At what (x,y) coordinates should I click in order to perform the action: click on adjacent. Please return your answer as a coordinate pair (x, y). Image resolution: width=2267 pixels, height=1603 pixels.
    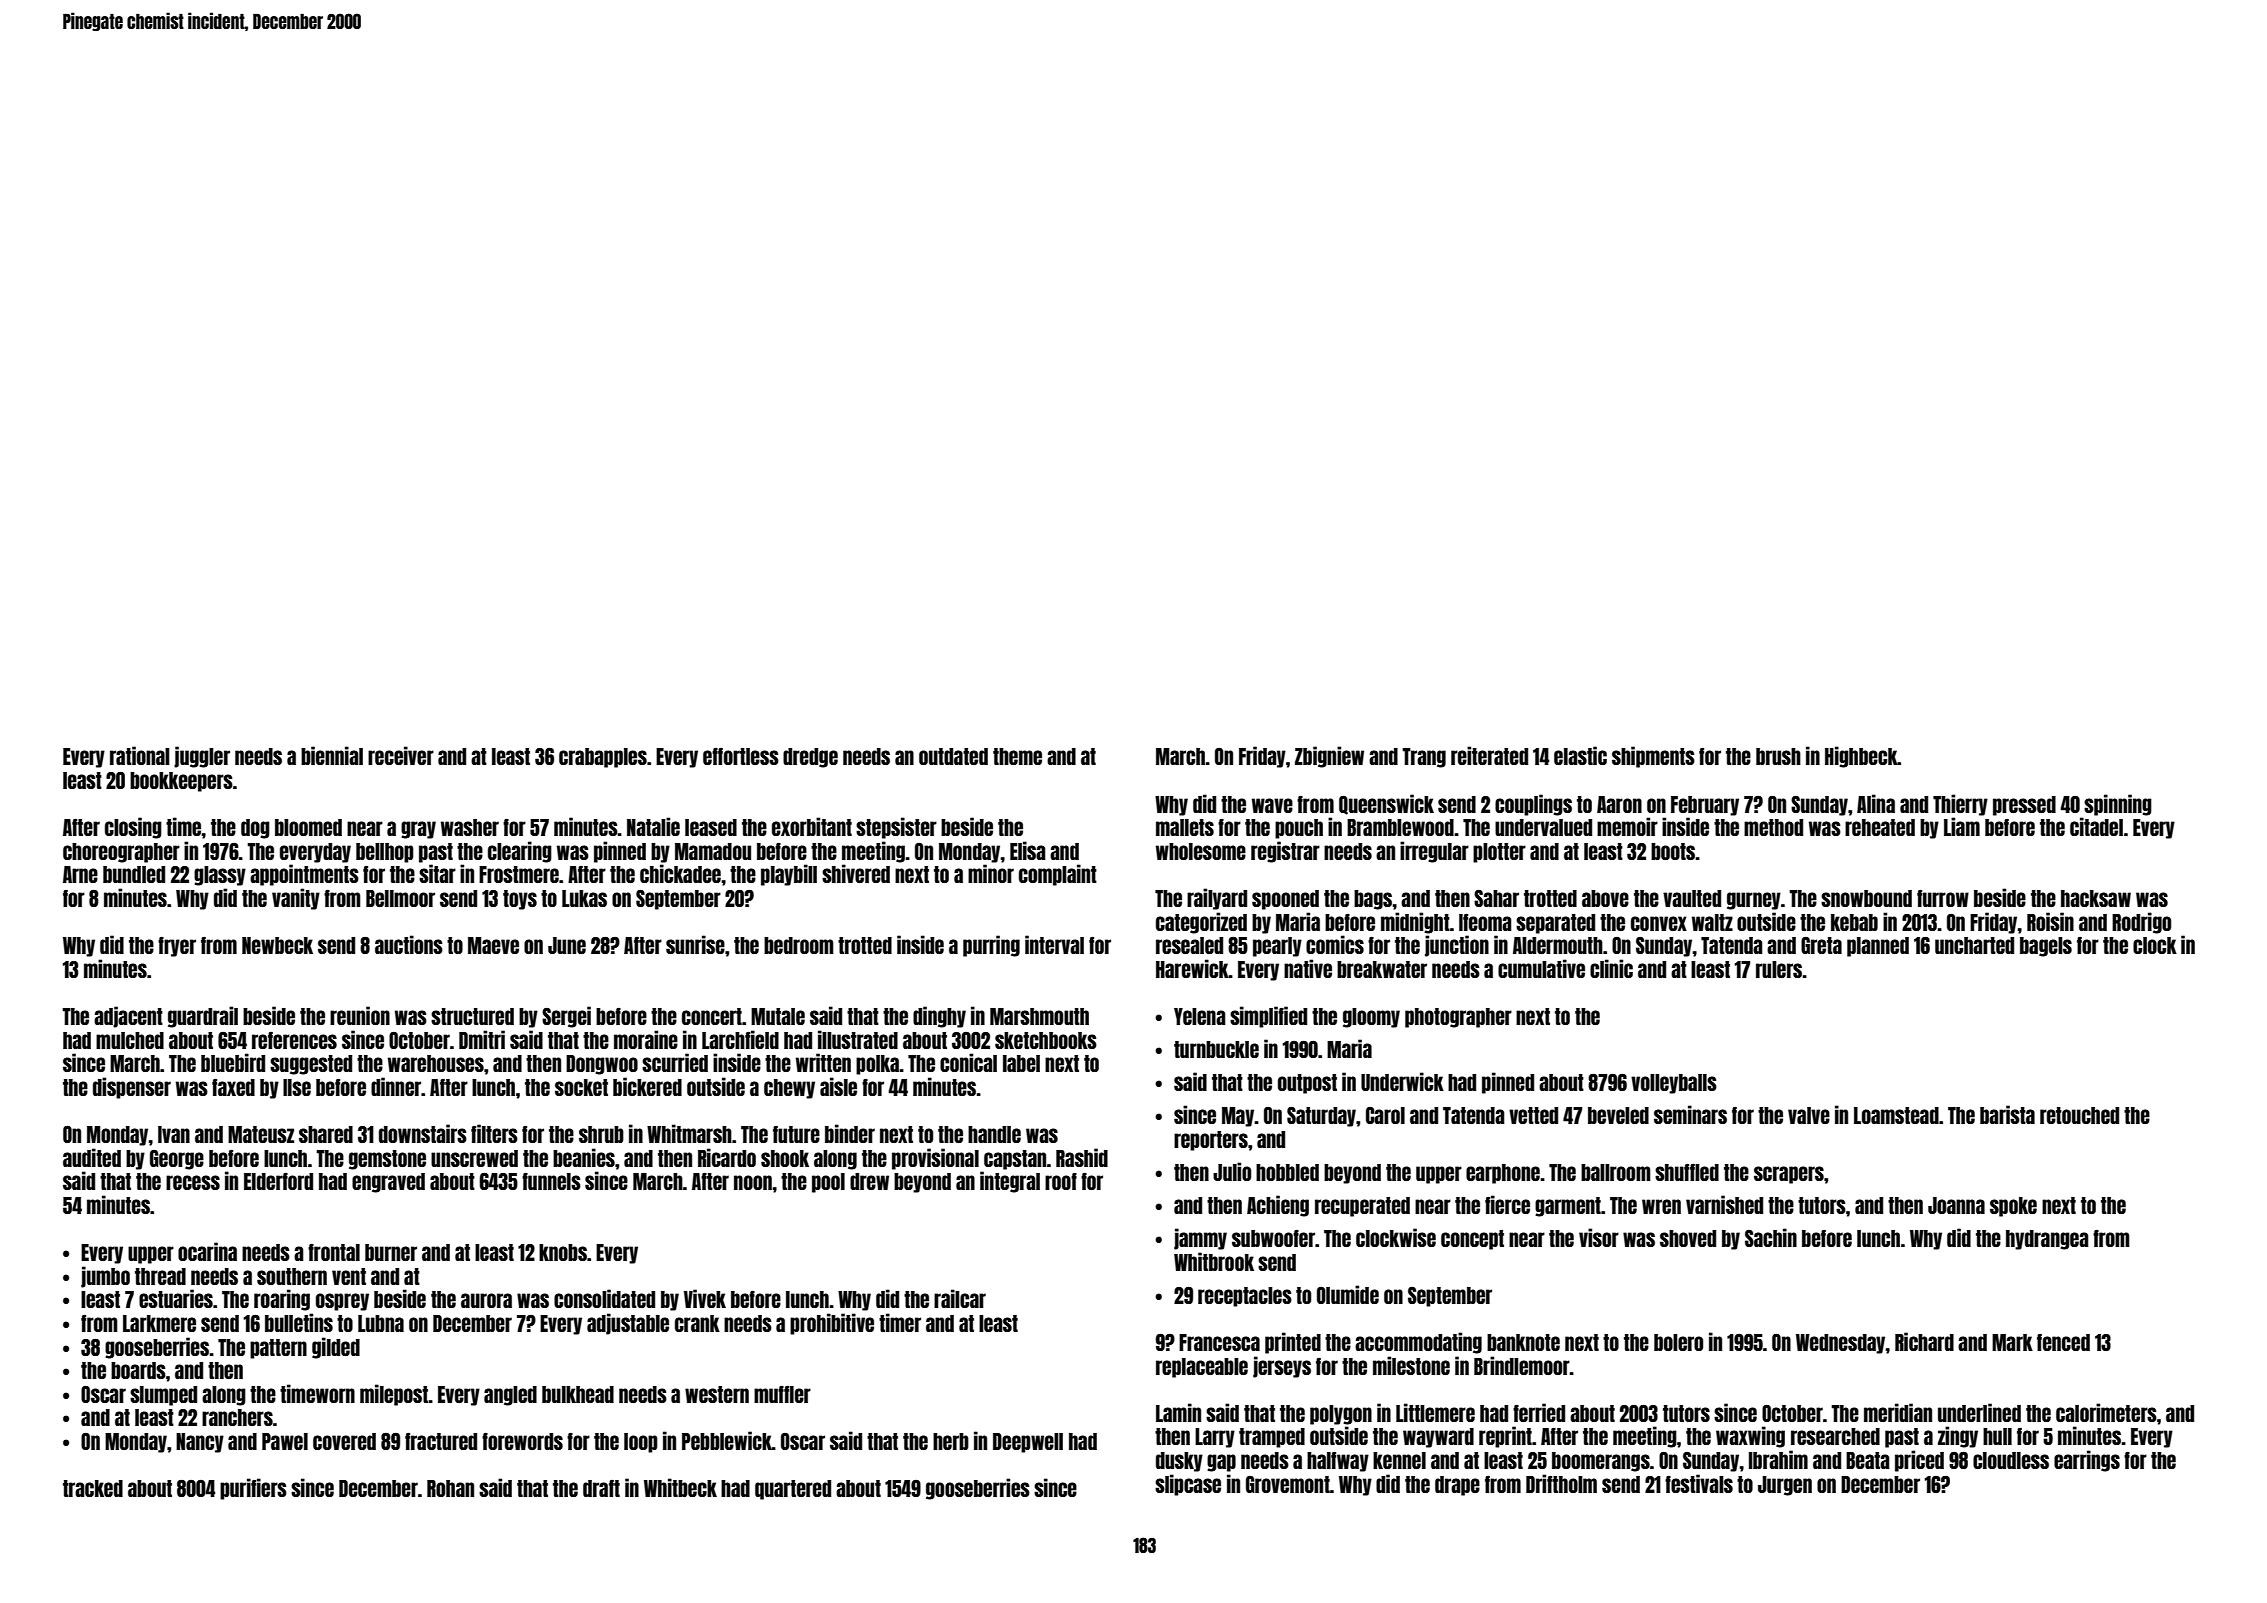
    Looking at the image, I should click on (128, 1017).
